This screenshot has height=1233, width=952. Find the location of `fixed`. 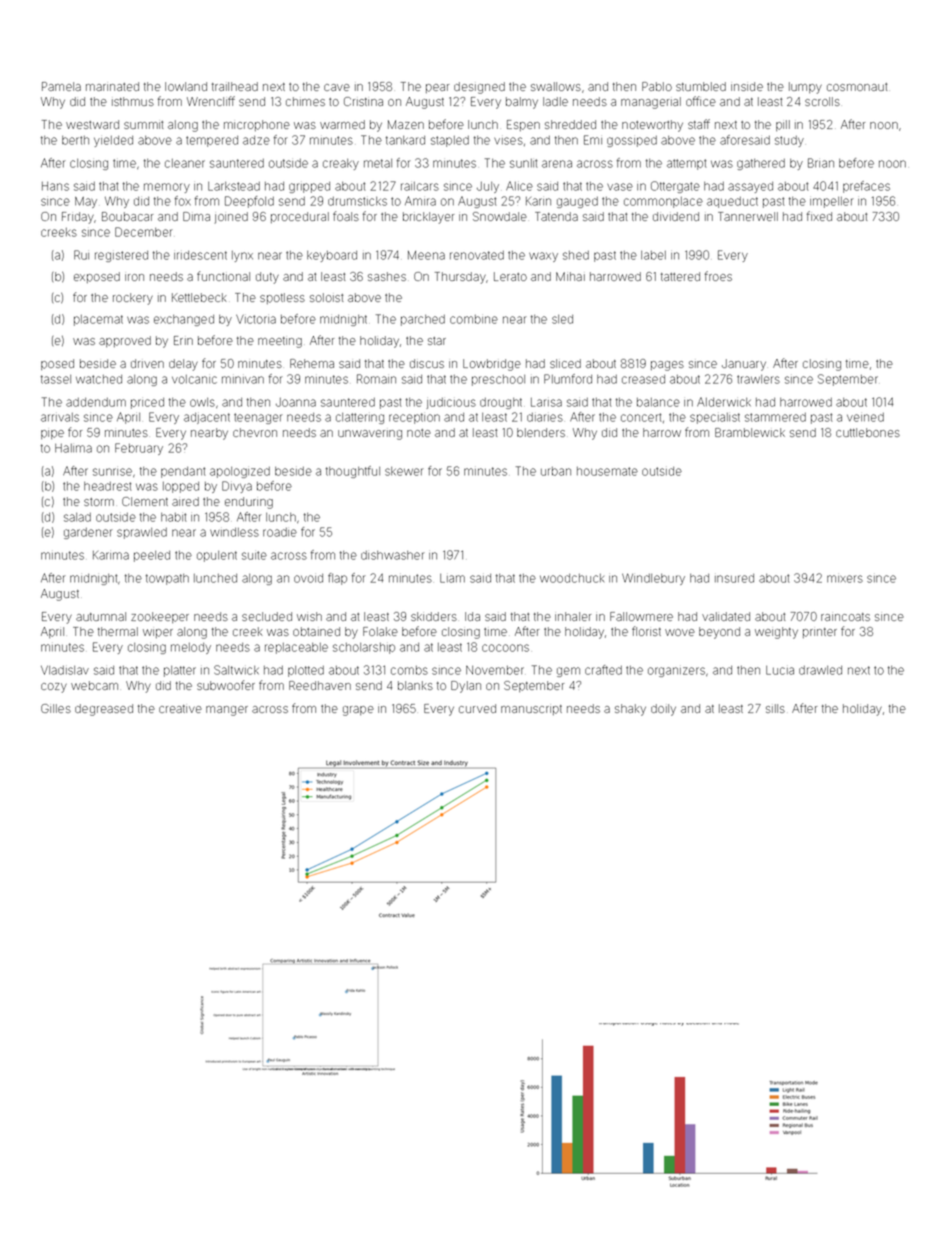

fixed is located at coordinates (819, 216).
